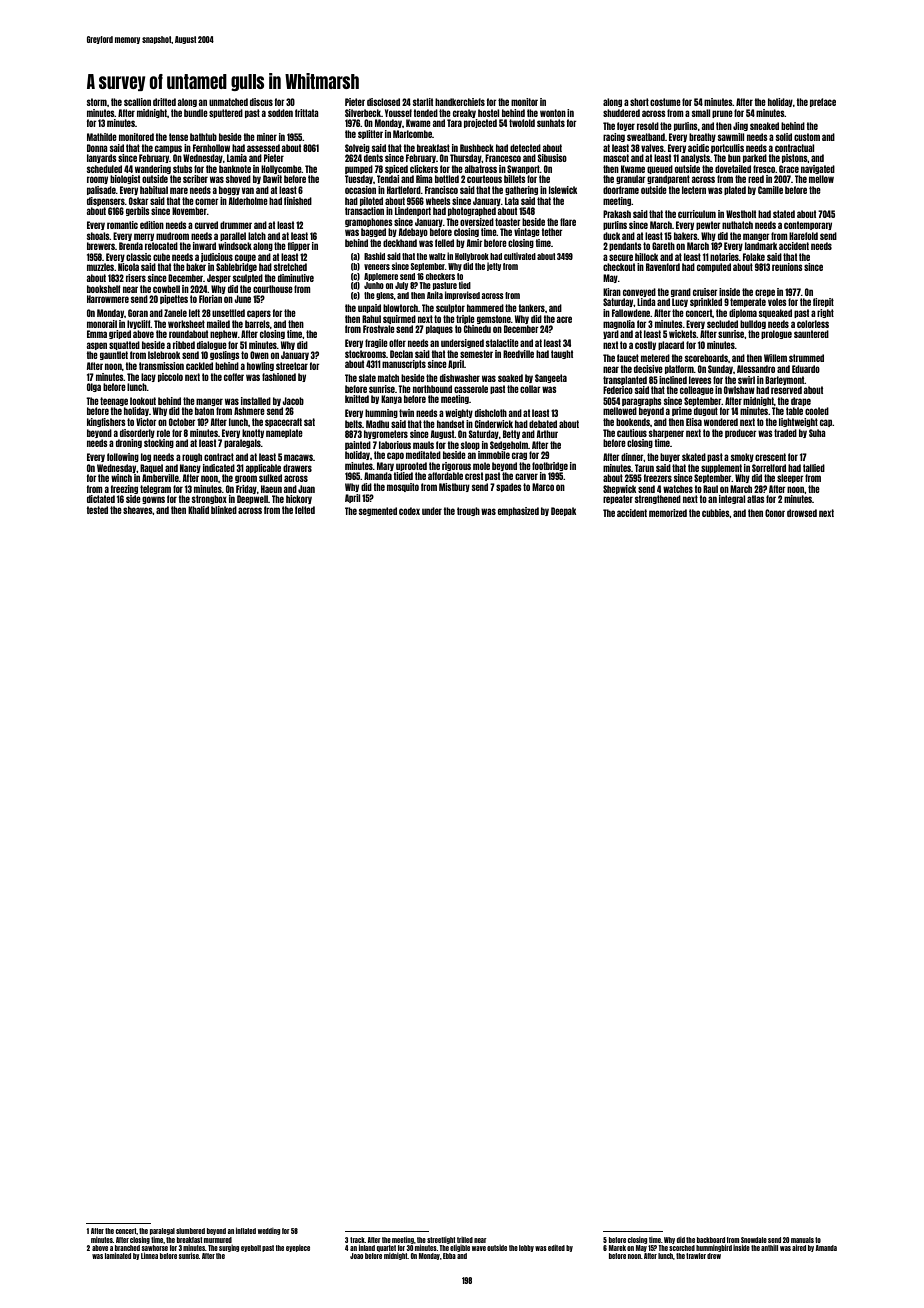  Describe the element at coordinates (378, 511) in the image. I see `segmented` at that location.
